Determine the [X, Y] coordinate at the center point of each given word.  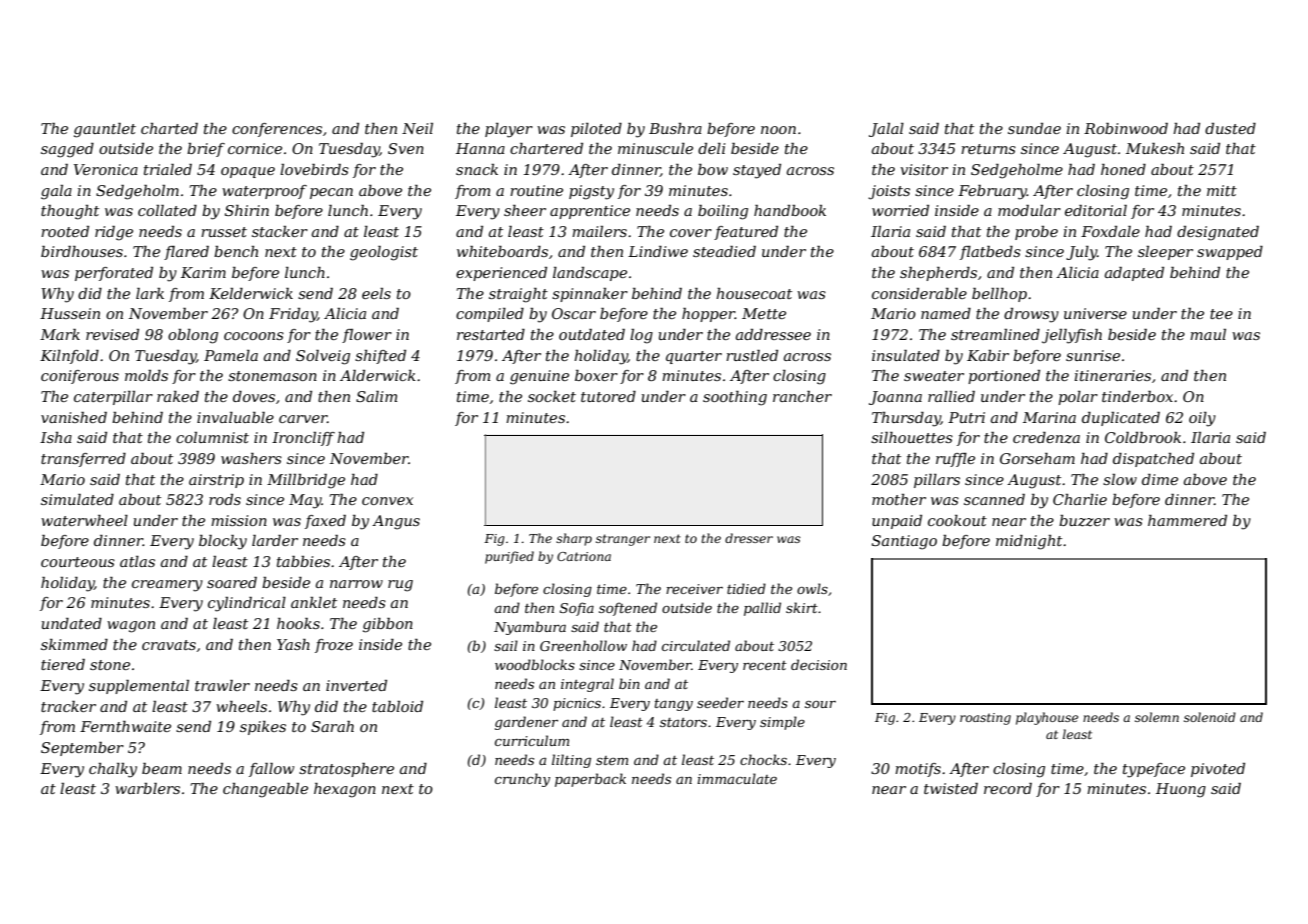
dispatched [1153, 460]
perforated [114, 274]
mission [239, 520]
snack [477, 169]
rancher [802, 396]
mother [899, 499]
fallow [271, 770]
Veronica [106, 169]
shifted [380, 357]
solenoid [1210, 717]
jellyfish [1072, 336]
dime [1160, 479]
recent [765, 665]
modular [1029, 210]
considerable [919, 293]
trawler [222, 685]
